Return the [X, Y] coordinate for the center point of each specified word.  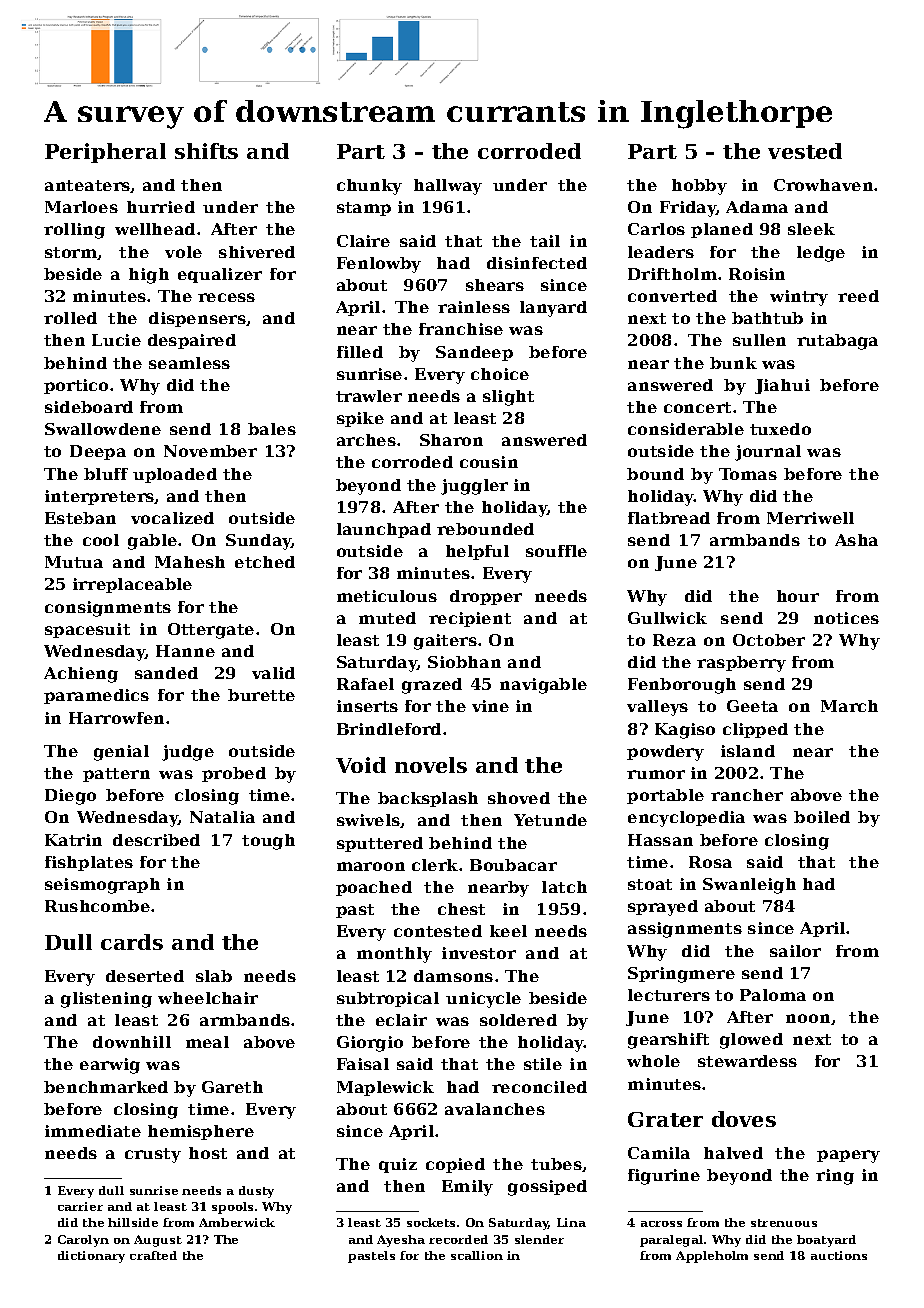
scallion [477, 1255]
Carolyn [83, 1241]
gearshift [668, 1041]
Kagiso [685, 731]
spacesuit [87, 630]
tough [268, 842]
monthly [394, 955]
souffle [556, 551]
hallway [448, 187]
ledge [821, 254]
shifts [206, 151]
